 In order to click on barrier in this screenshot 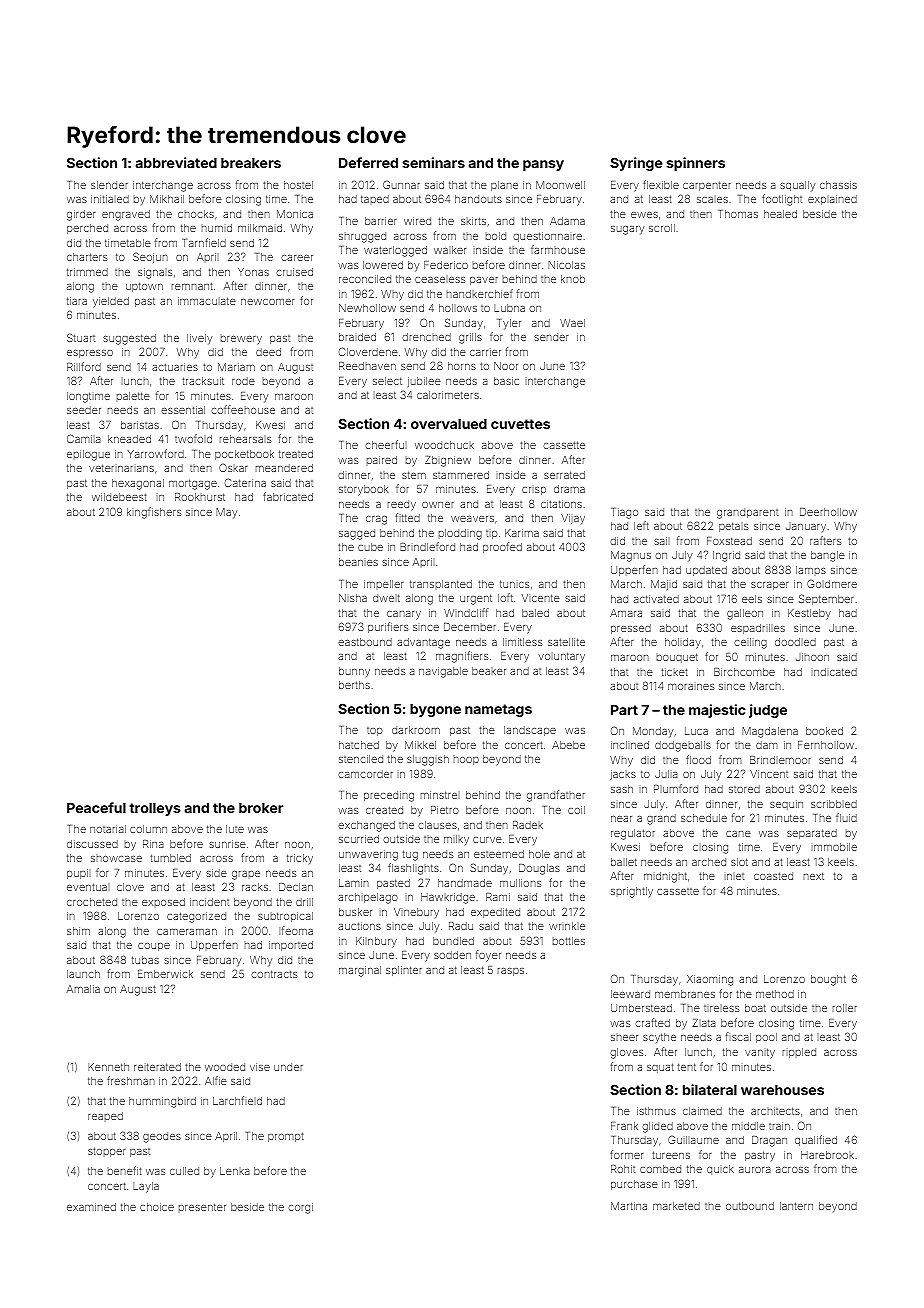, I will do `click(381, 221)`.
